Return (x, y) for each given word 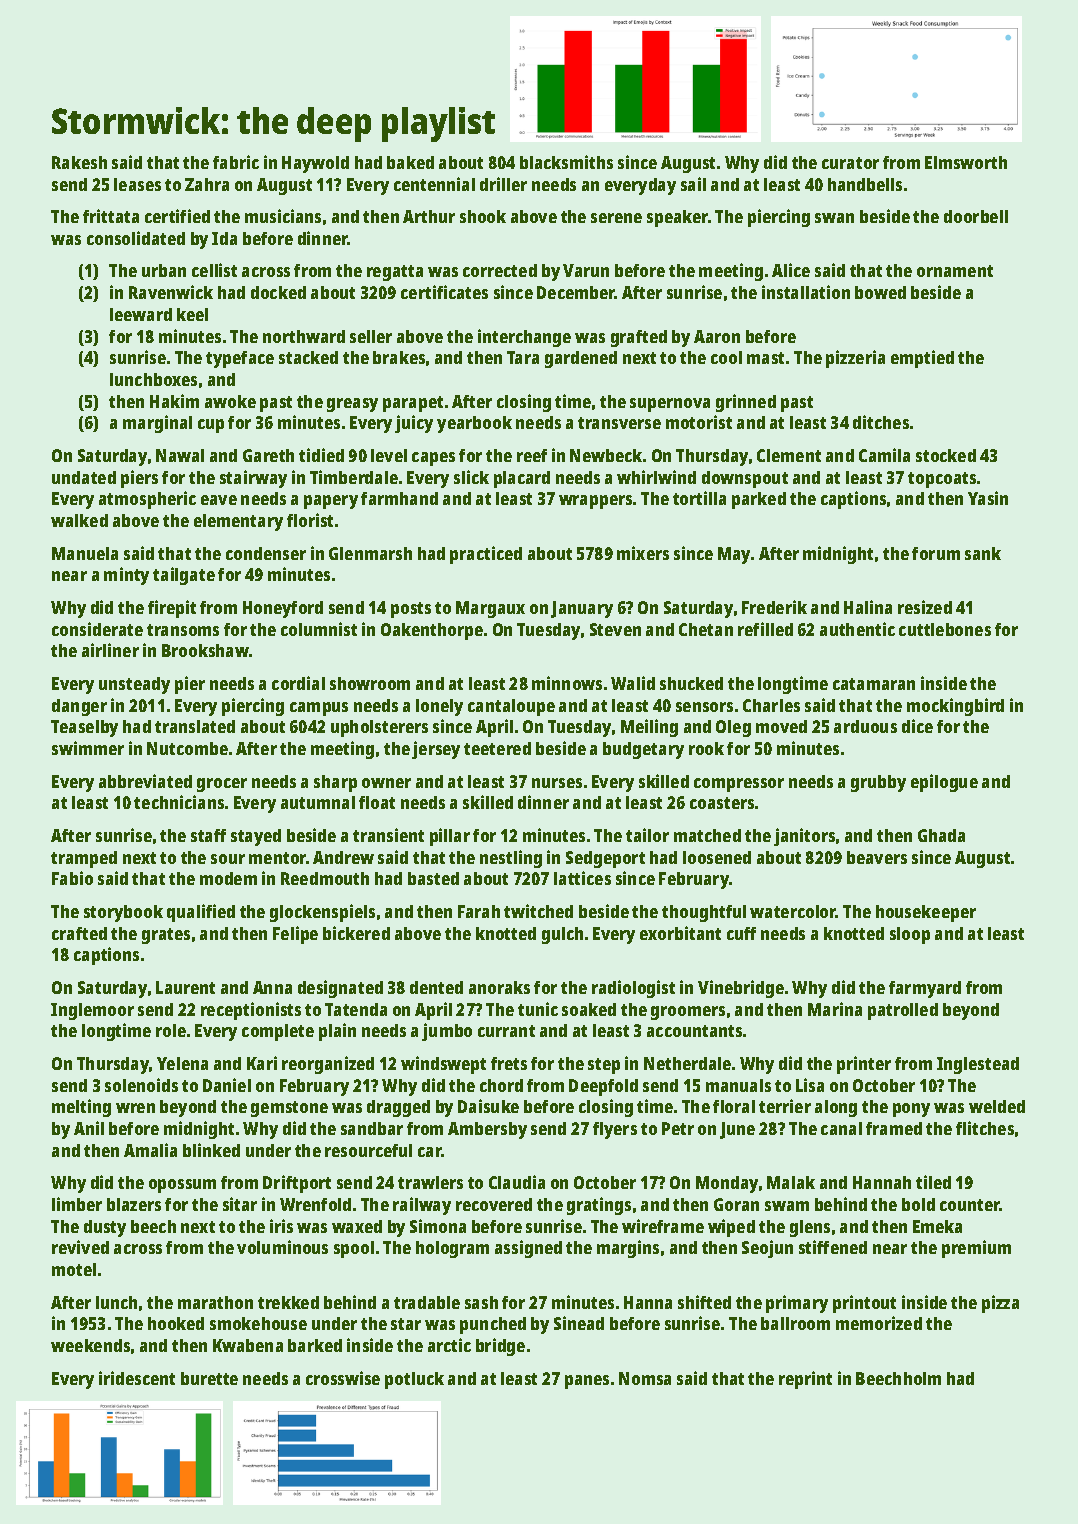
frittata (111, 216)
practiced (486, 555)
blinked (211, 1150)
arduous (865, 726)
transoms (183, 630)
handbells (865, 184)
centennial (434, 184)
